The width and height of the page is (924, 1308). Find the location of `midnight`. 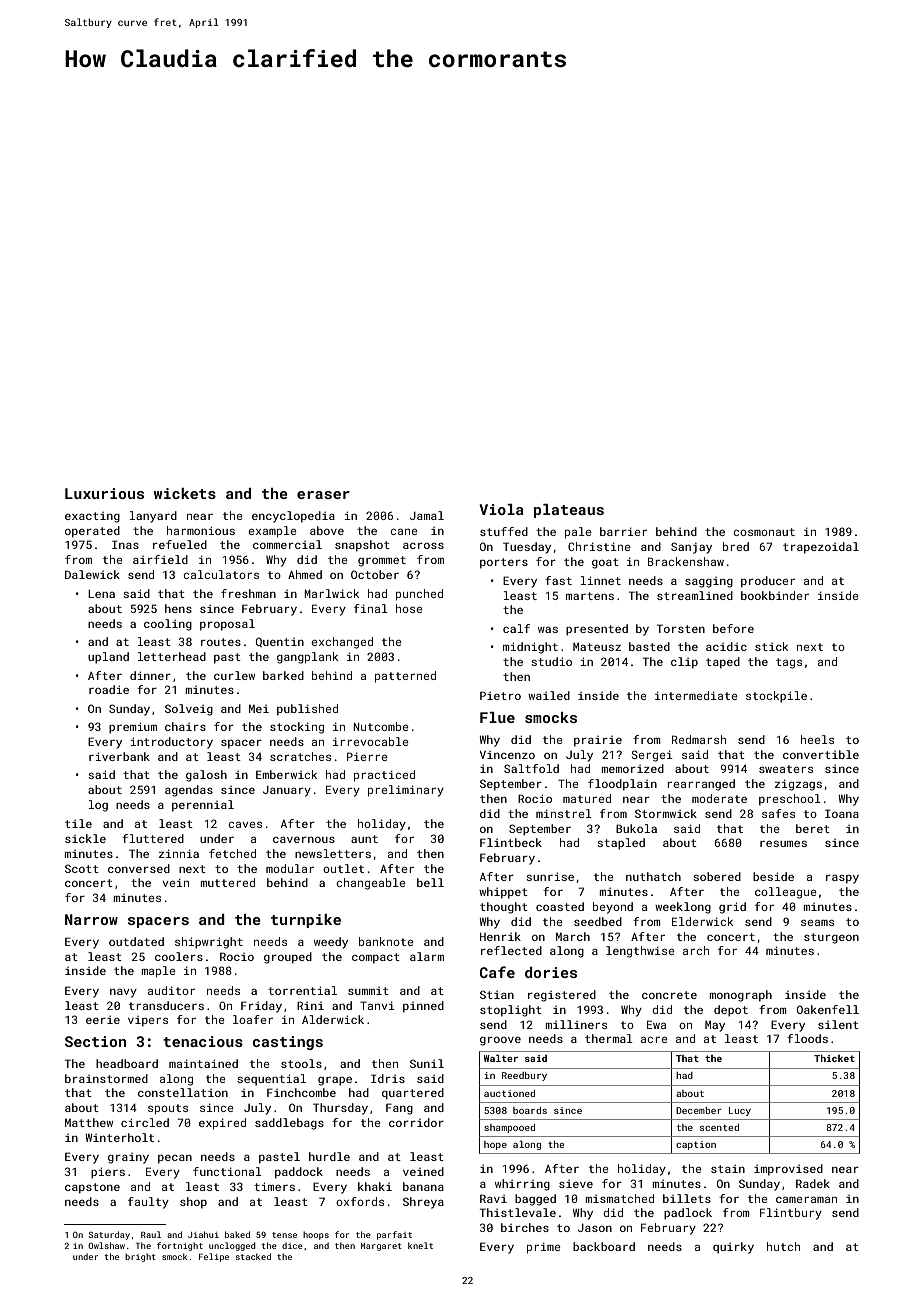

midnight is located at coordinates (530, 648).
